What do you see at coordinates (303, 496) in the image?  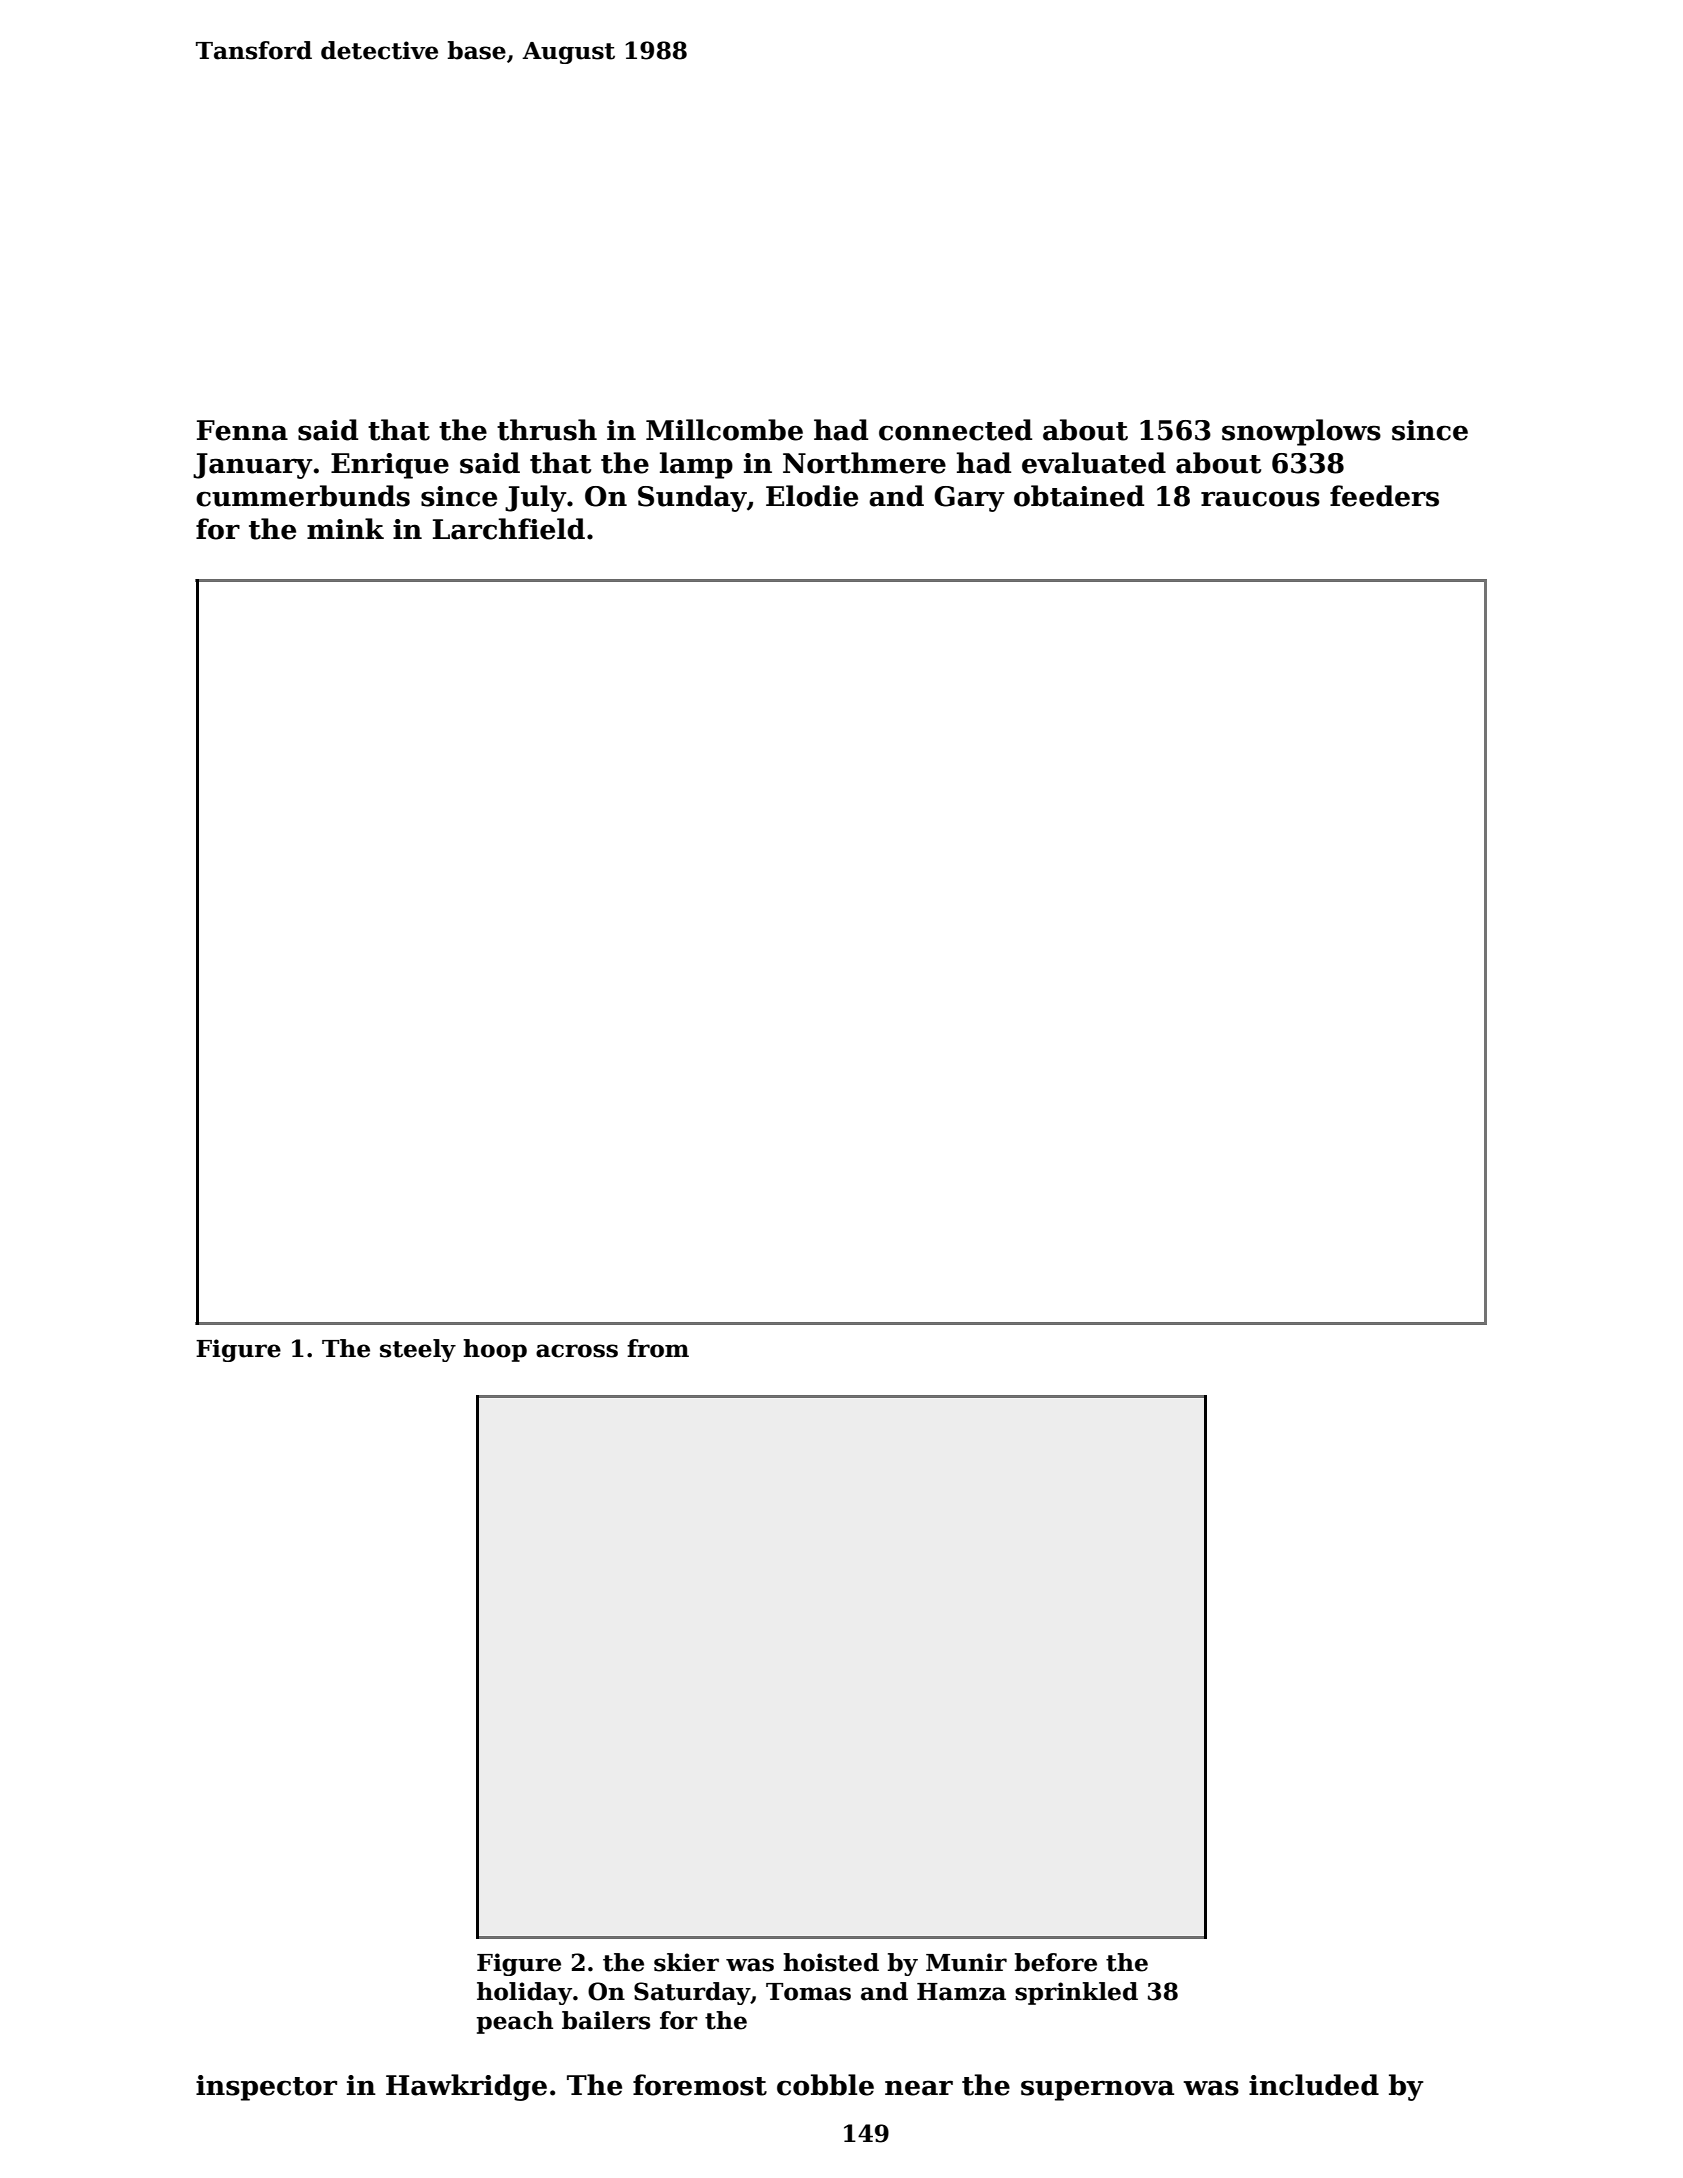 I see `cummerbunds` at bounding box center [303, 496].
